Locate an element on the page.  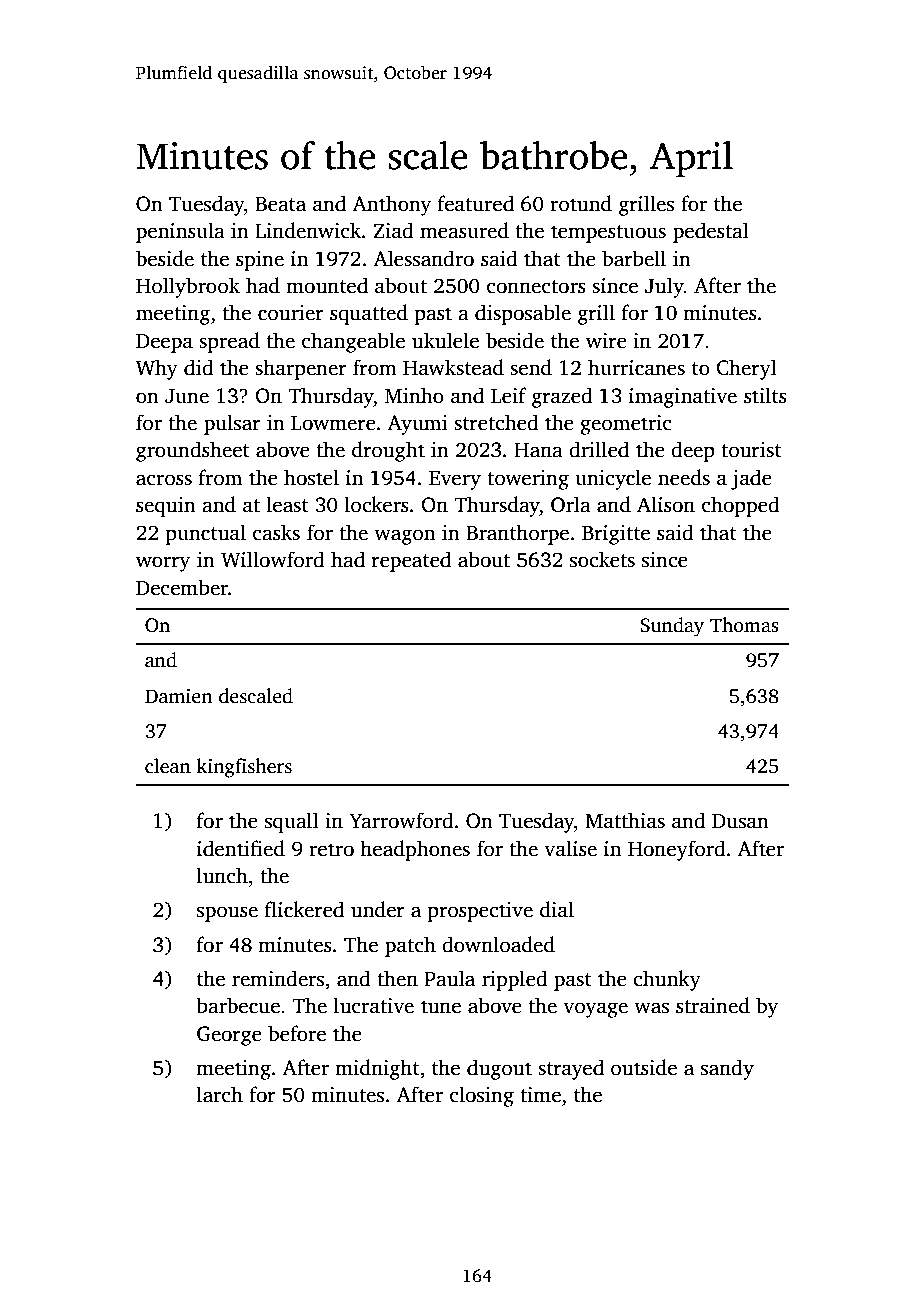
Dusan is located at coordinates (740, 821).
